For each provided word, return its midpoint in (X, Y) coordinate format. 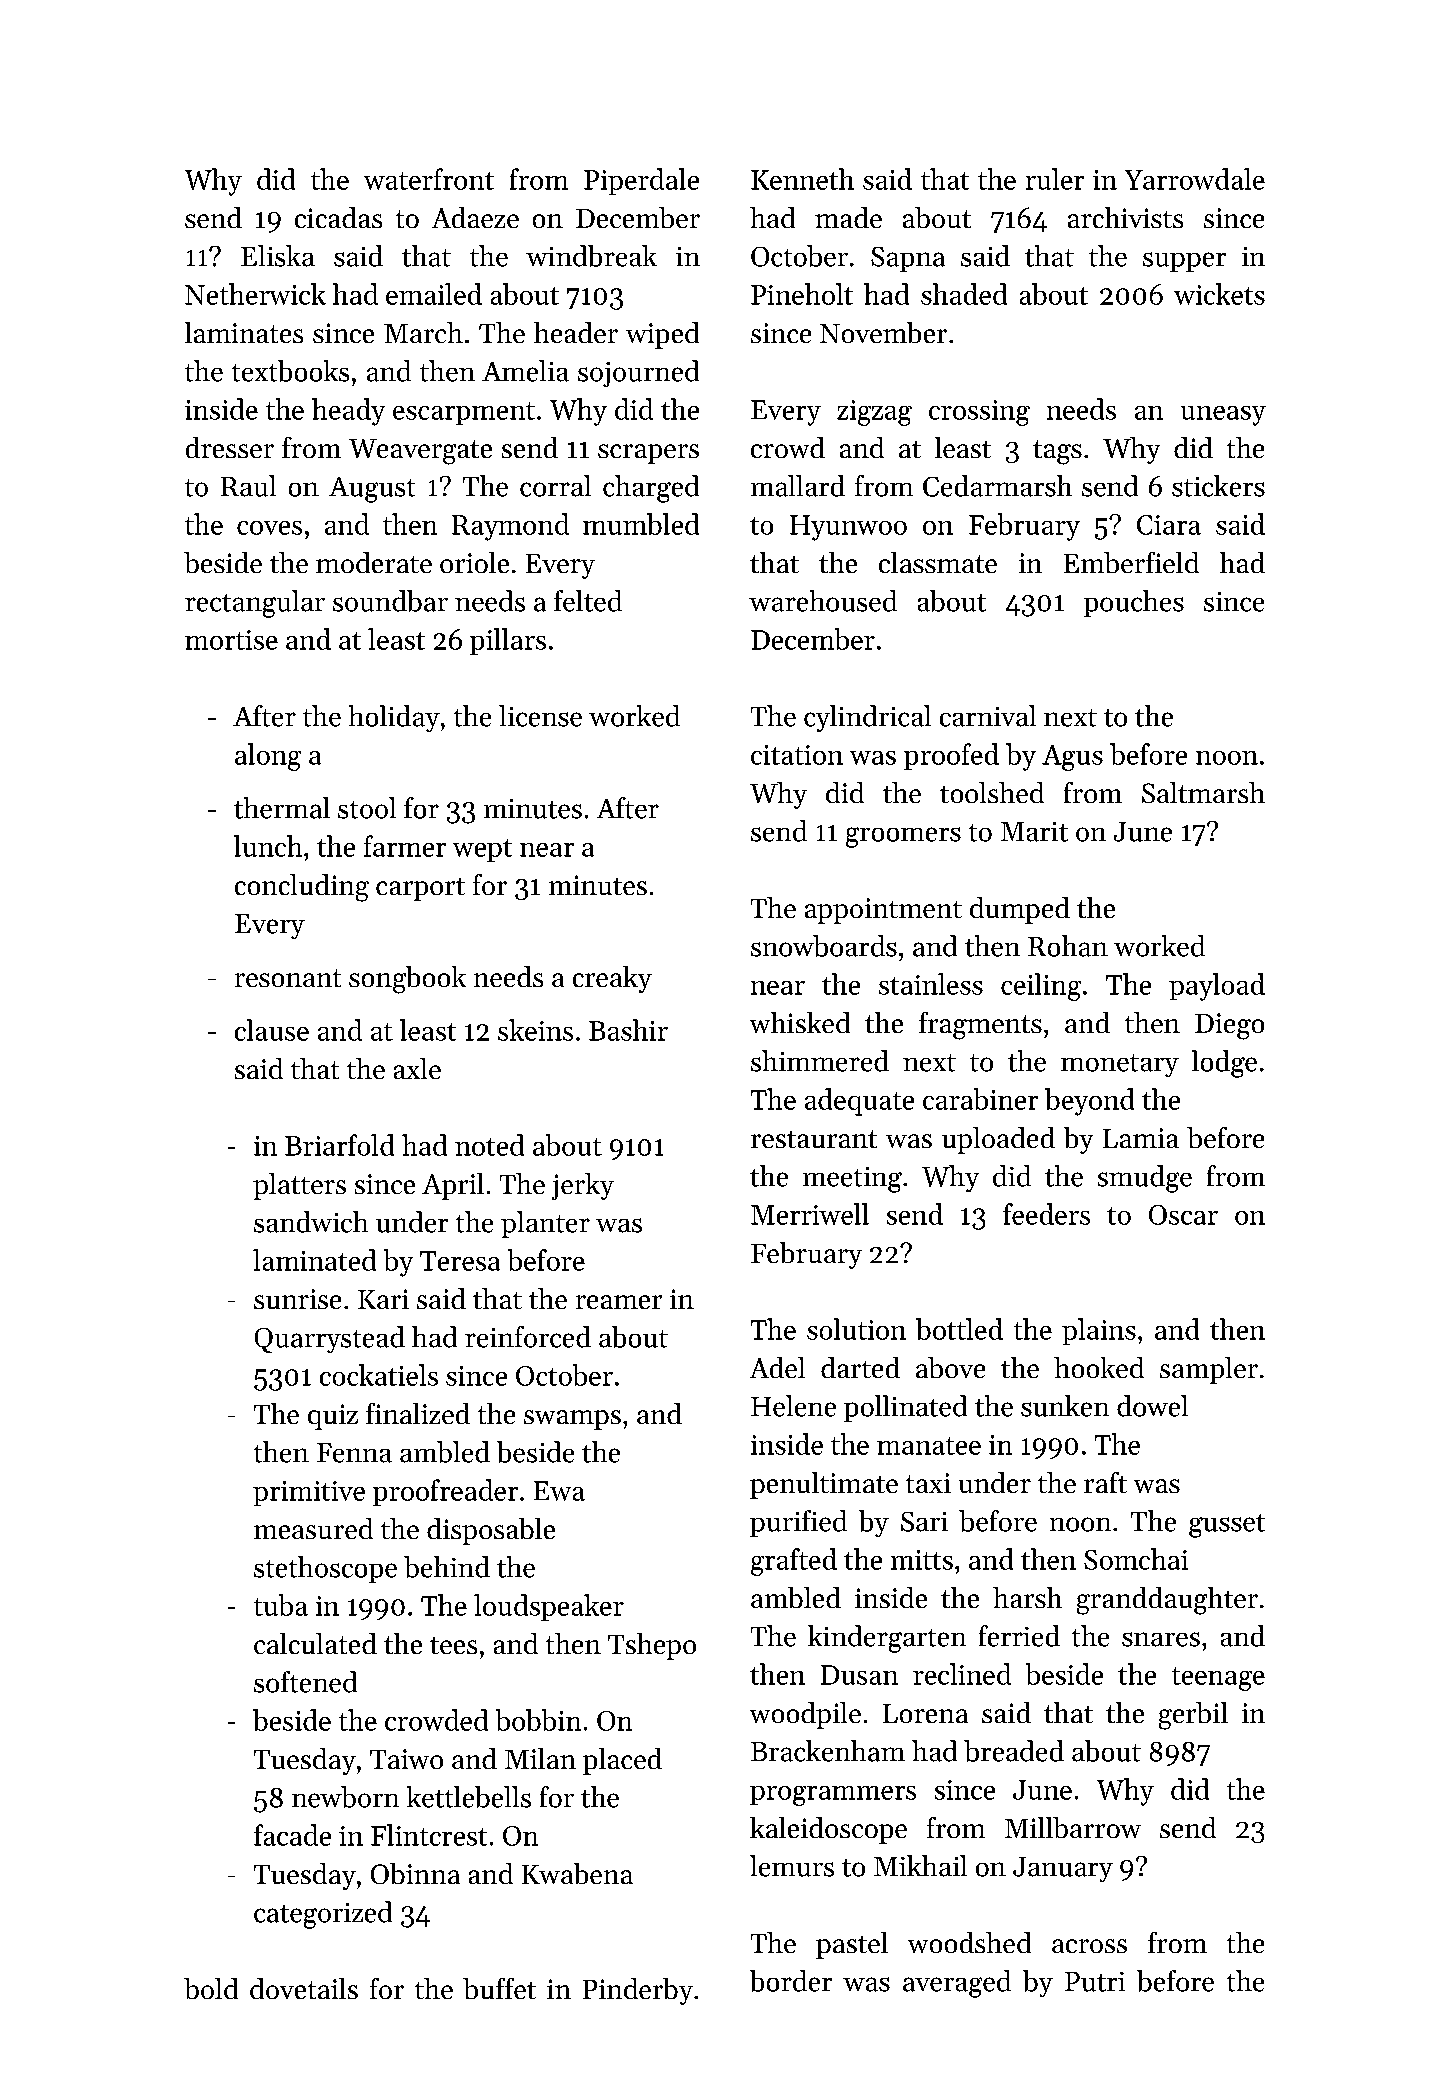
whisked (800, 1022)
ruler (1055, 179)
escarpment (464, 413)
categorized (323, 1915)
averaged (957, 1984)
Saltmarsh (1203, 792)
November (883, 332)
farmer (405, 846)
